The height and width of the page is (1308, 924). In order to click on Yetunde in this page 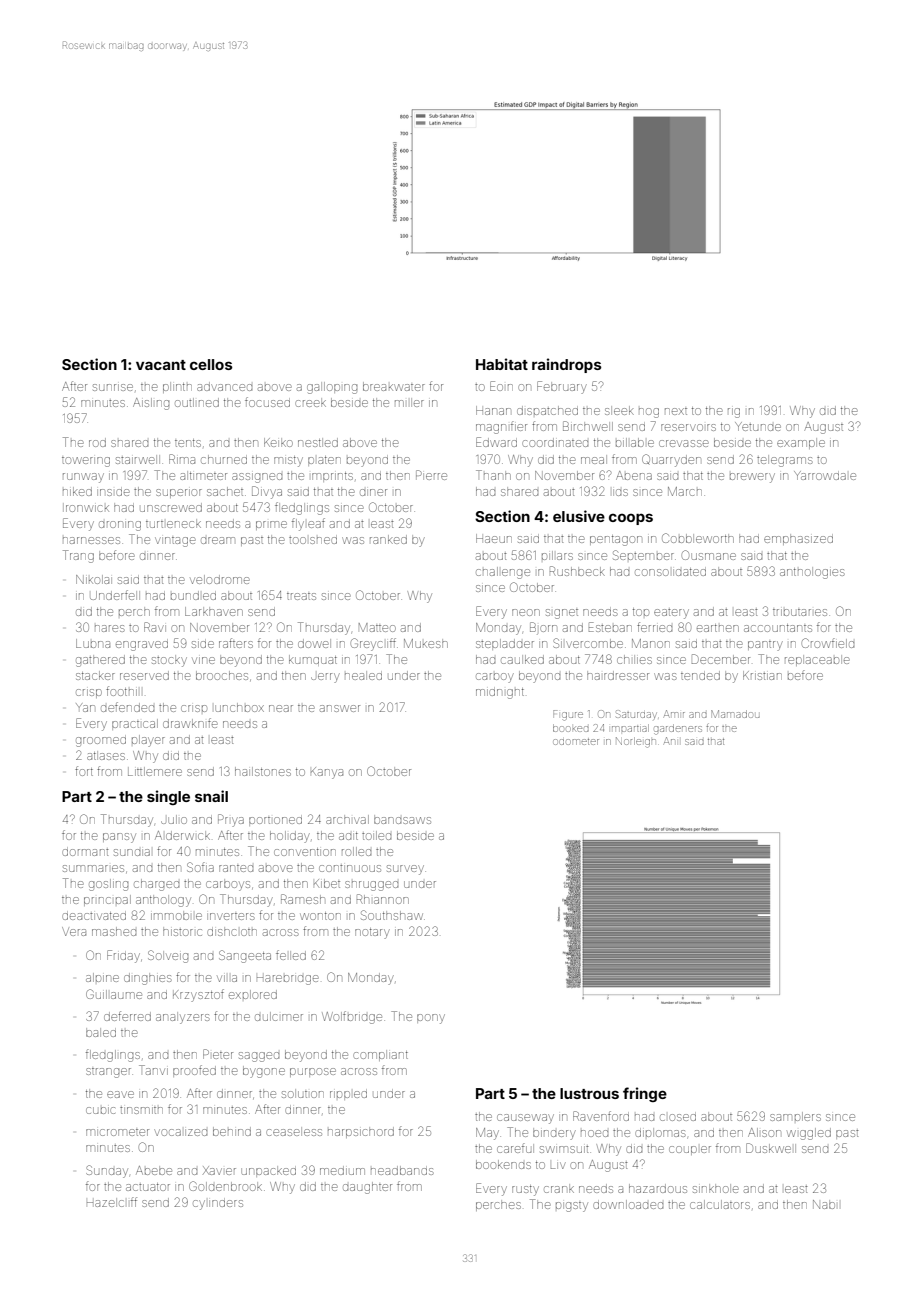, I will do `click(758, 426)`.
